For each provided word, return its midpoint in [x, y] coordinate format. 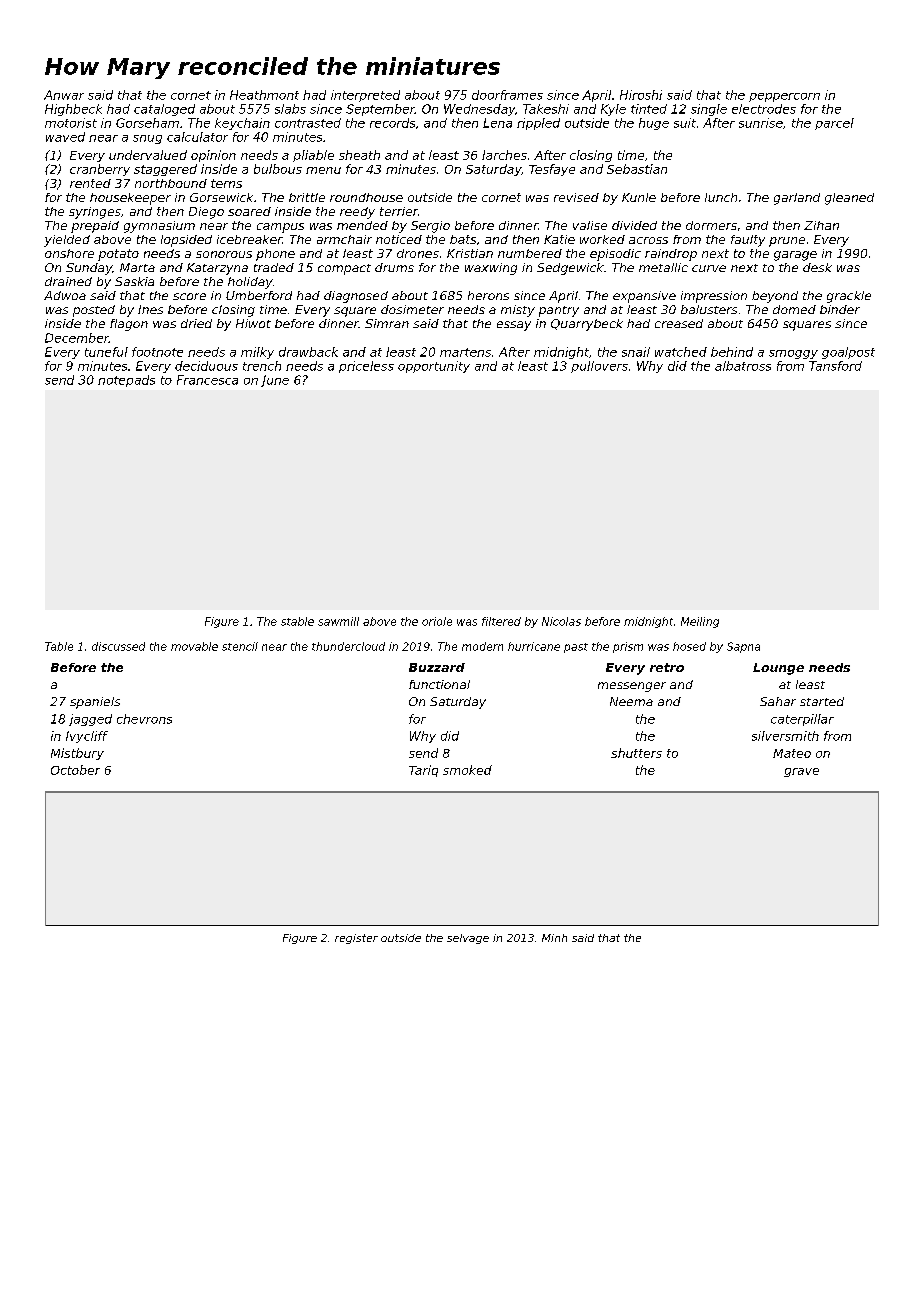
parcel [834, 124]
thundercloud [348, 646]
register [356, 939]
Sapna [743, 647]
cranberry [100, 170]
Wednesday [479, 110]
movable [194, 646]
